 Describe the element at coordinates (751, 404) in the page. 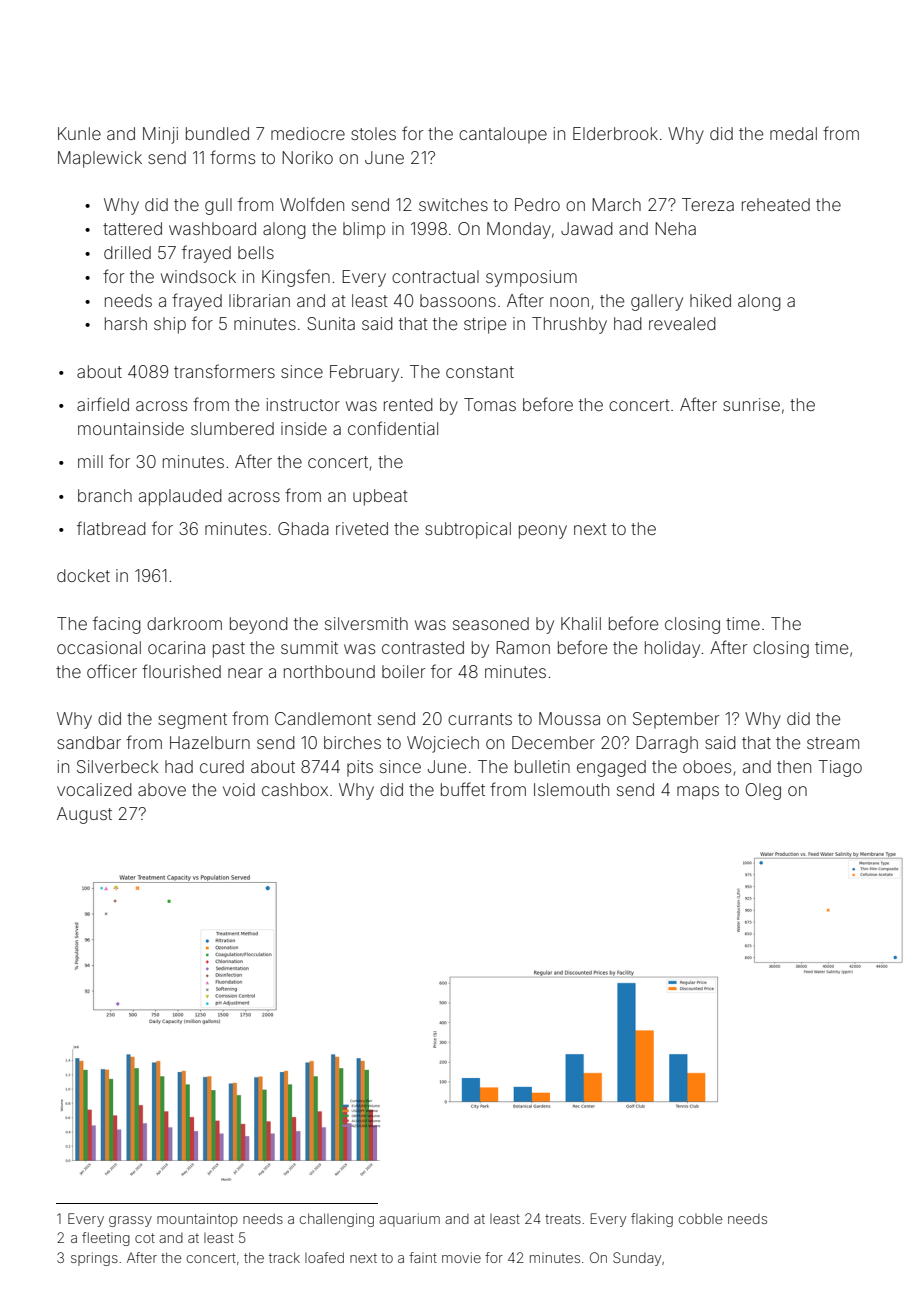

I see `sunrise` at that location.
